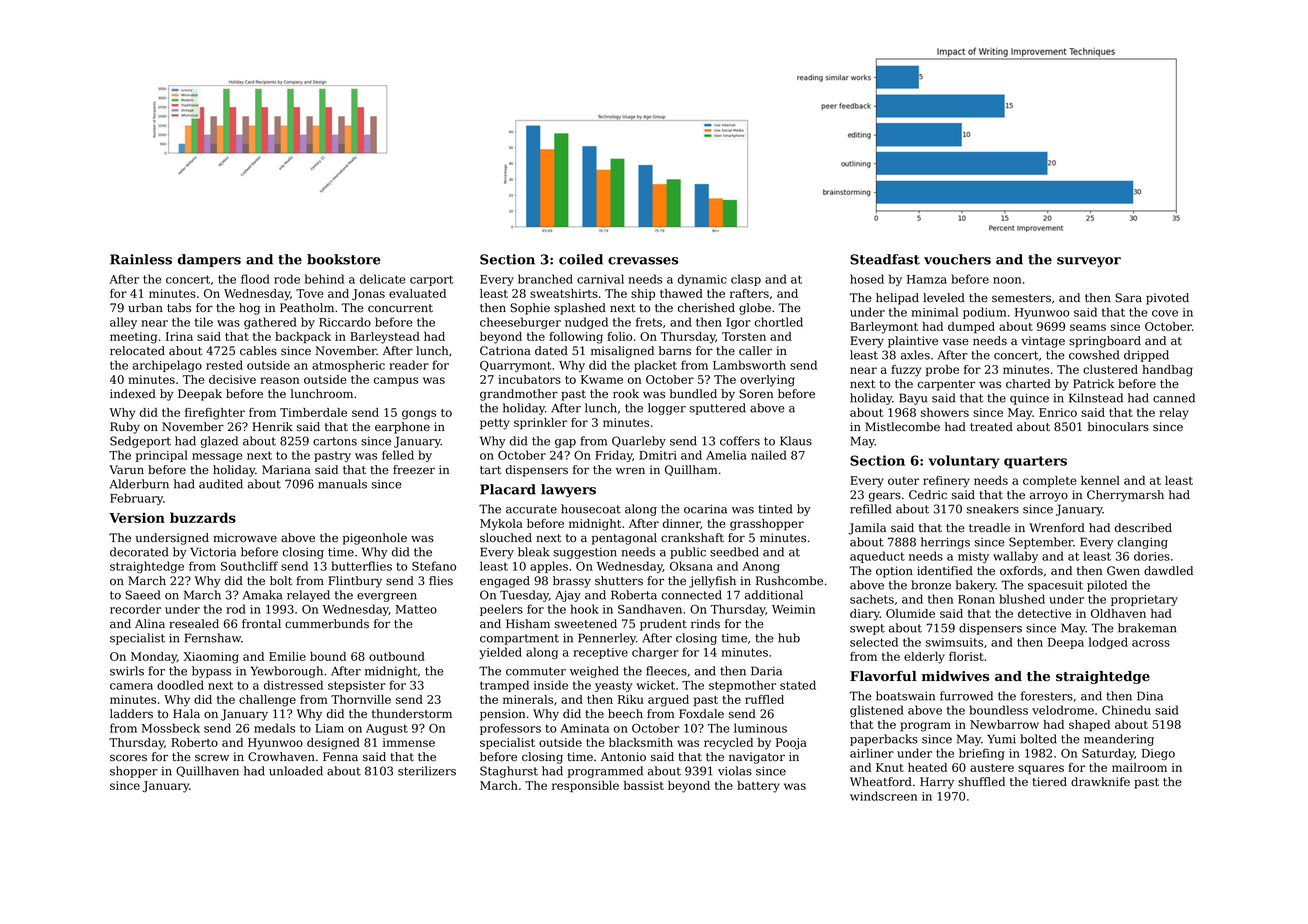 The image size is (1308, 924). I want to click on microwave, so click(245, 538).
